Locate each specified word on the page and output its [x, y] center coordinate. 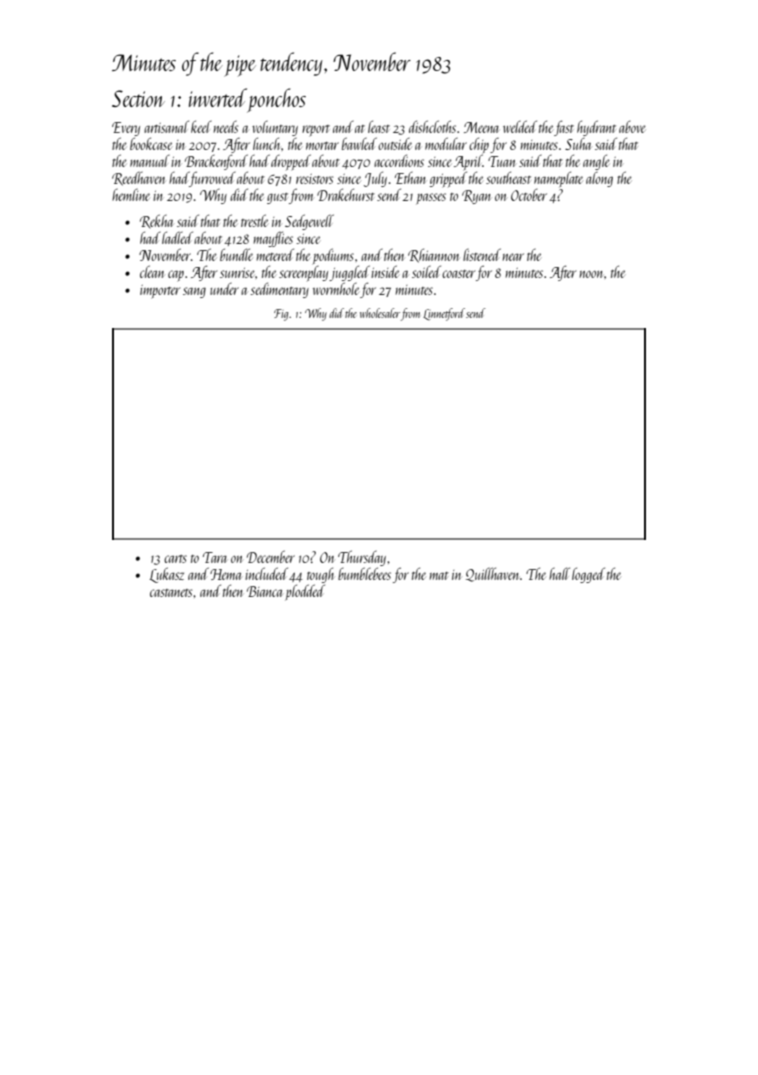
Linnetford [444, 314]
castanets [171, 593]
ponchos [276, 100]
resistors [314, 179]
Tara [215, 557]
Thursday [362, 558]
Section [138, 98]
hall [559, 573]
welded [520, 126]
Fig [281, 315]
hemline [131, 195]
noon [591, 274]
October [529, 195]
